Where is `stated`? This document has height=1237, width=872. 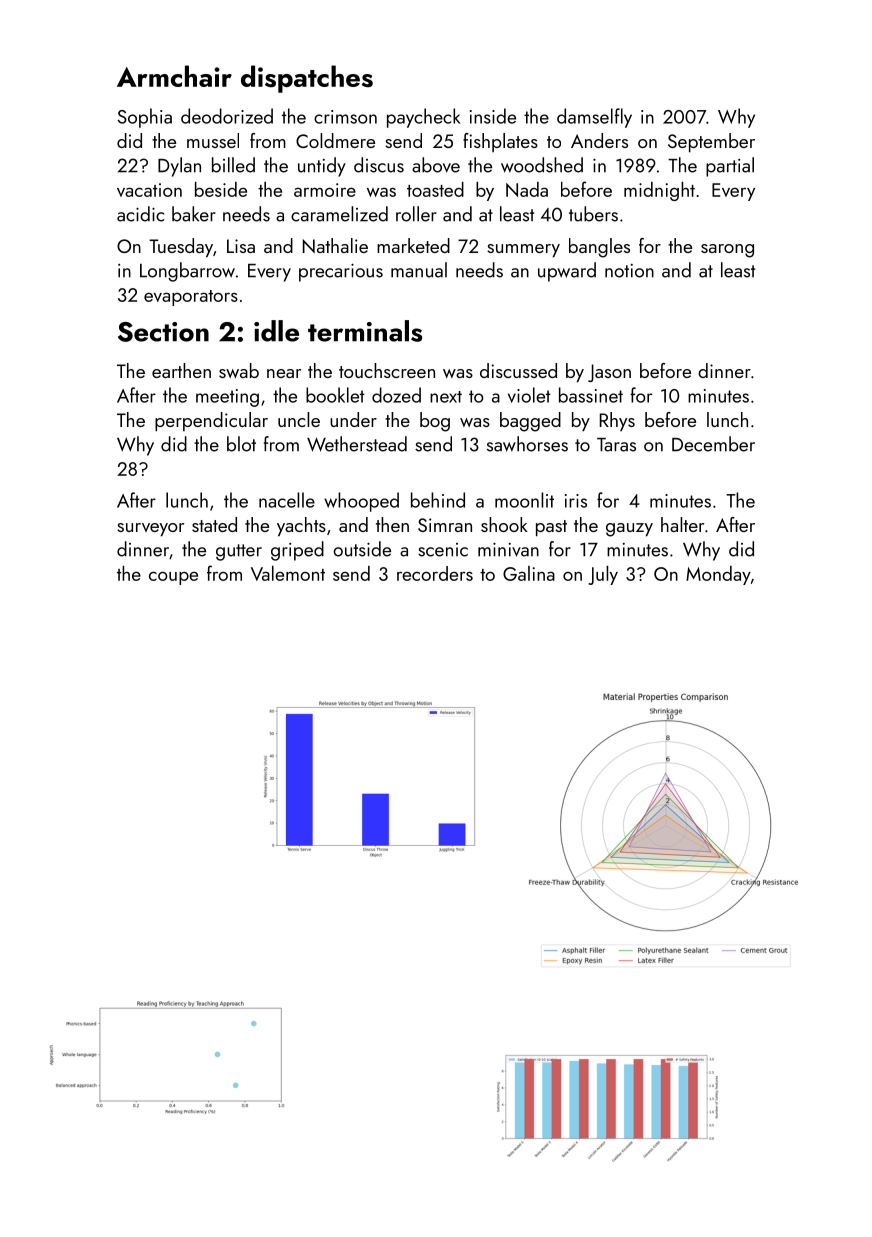 stated is located at coordinates (214, 524).
